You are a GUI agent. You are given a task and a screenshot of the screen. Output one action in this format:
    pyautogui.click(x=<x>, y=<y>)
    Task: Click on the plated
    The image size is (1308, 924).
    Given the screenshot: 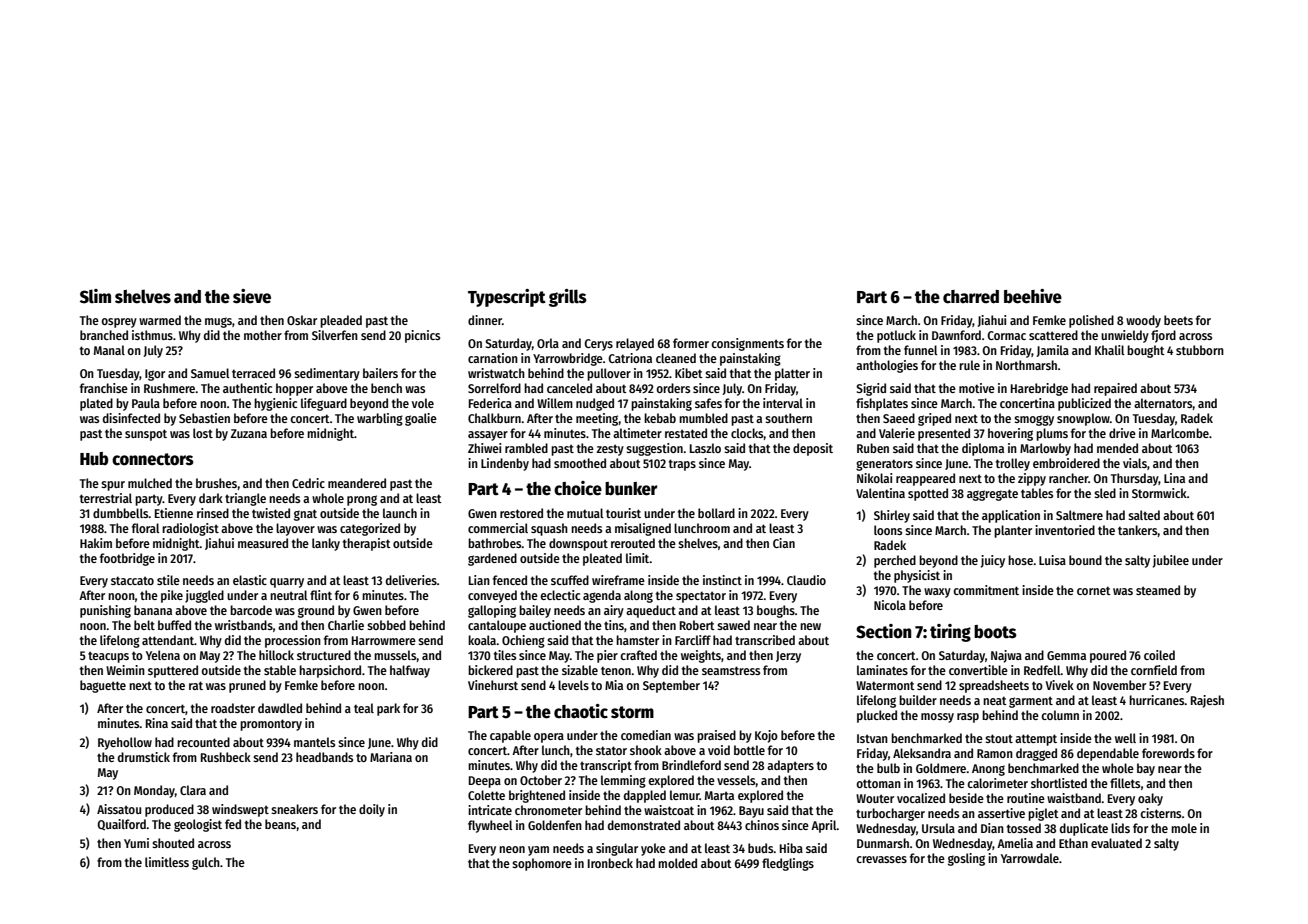 What is the action you would take?
    pyautogui.click(x=96, y=404)
